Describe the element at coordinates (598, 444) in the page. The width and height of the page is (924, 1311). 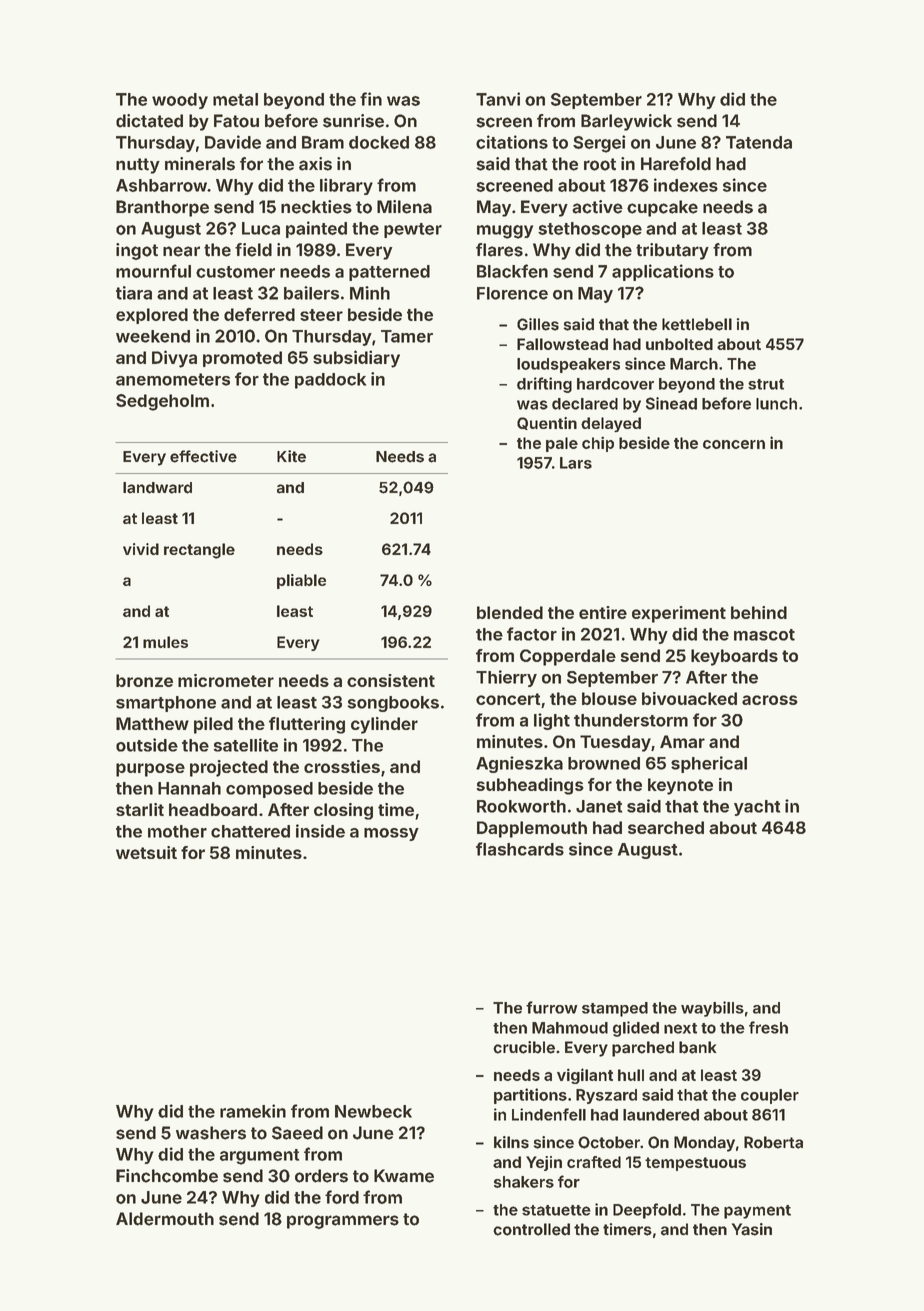
I see `chip` at that location.
